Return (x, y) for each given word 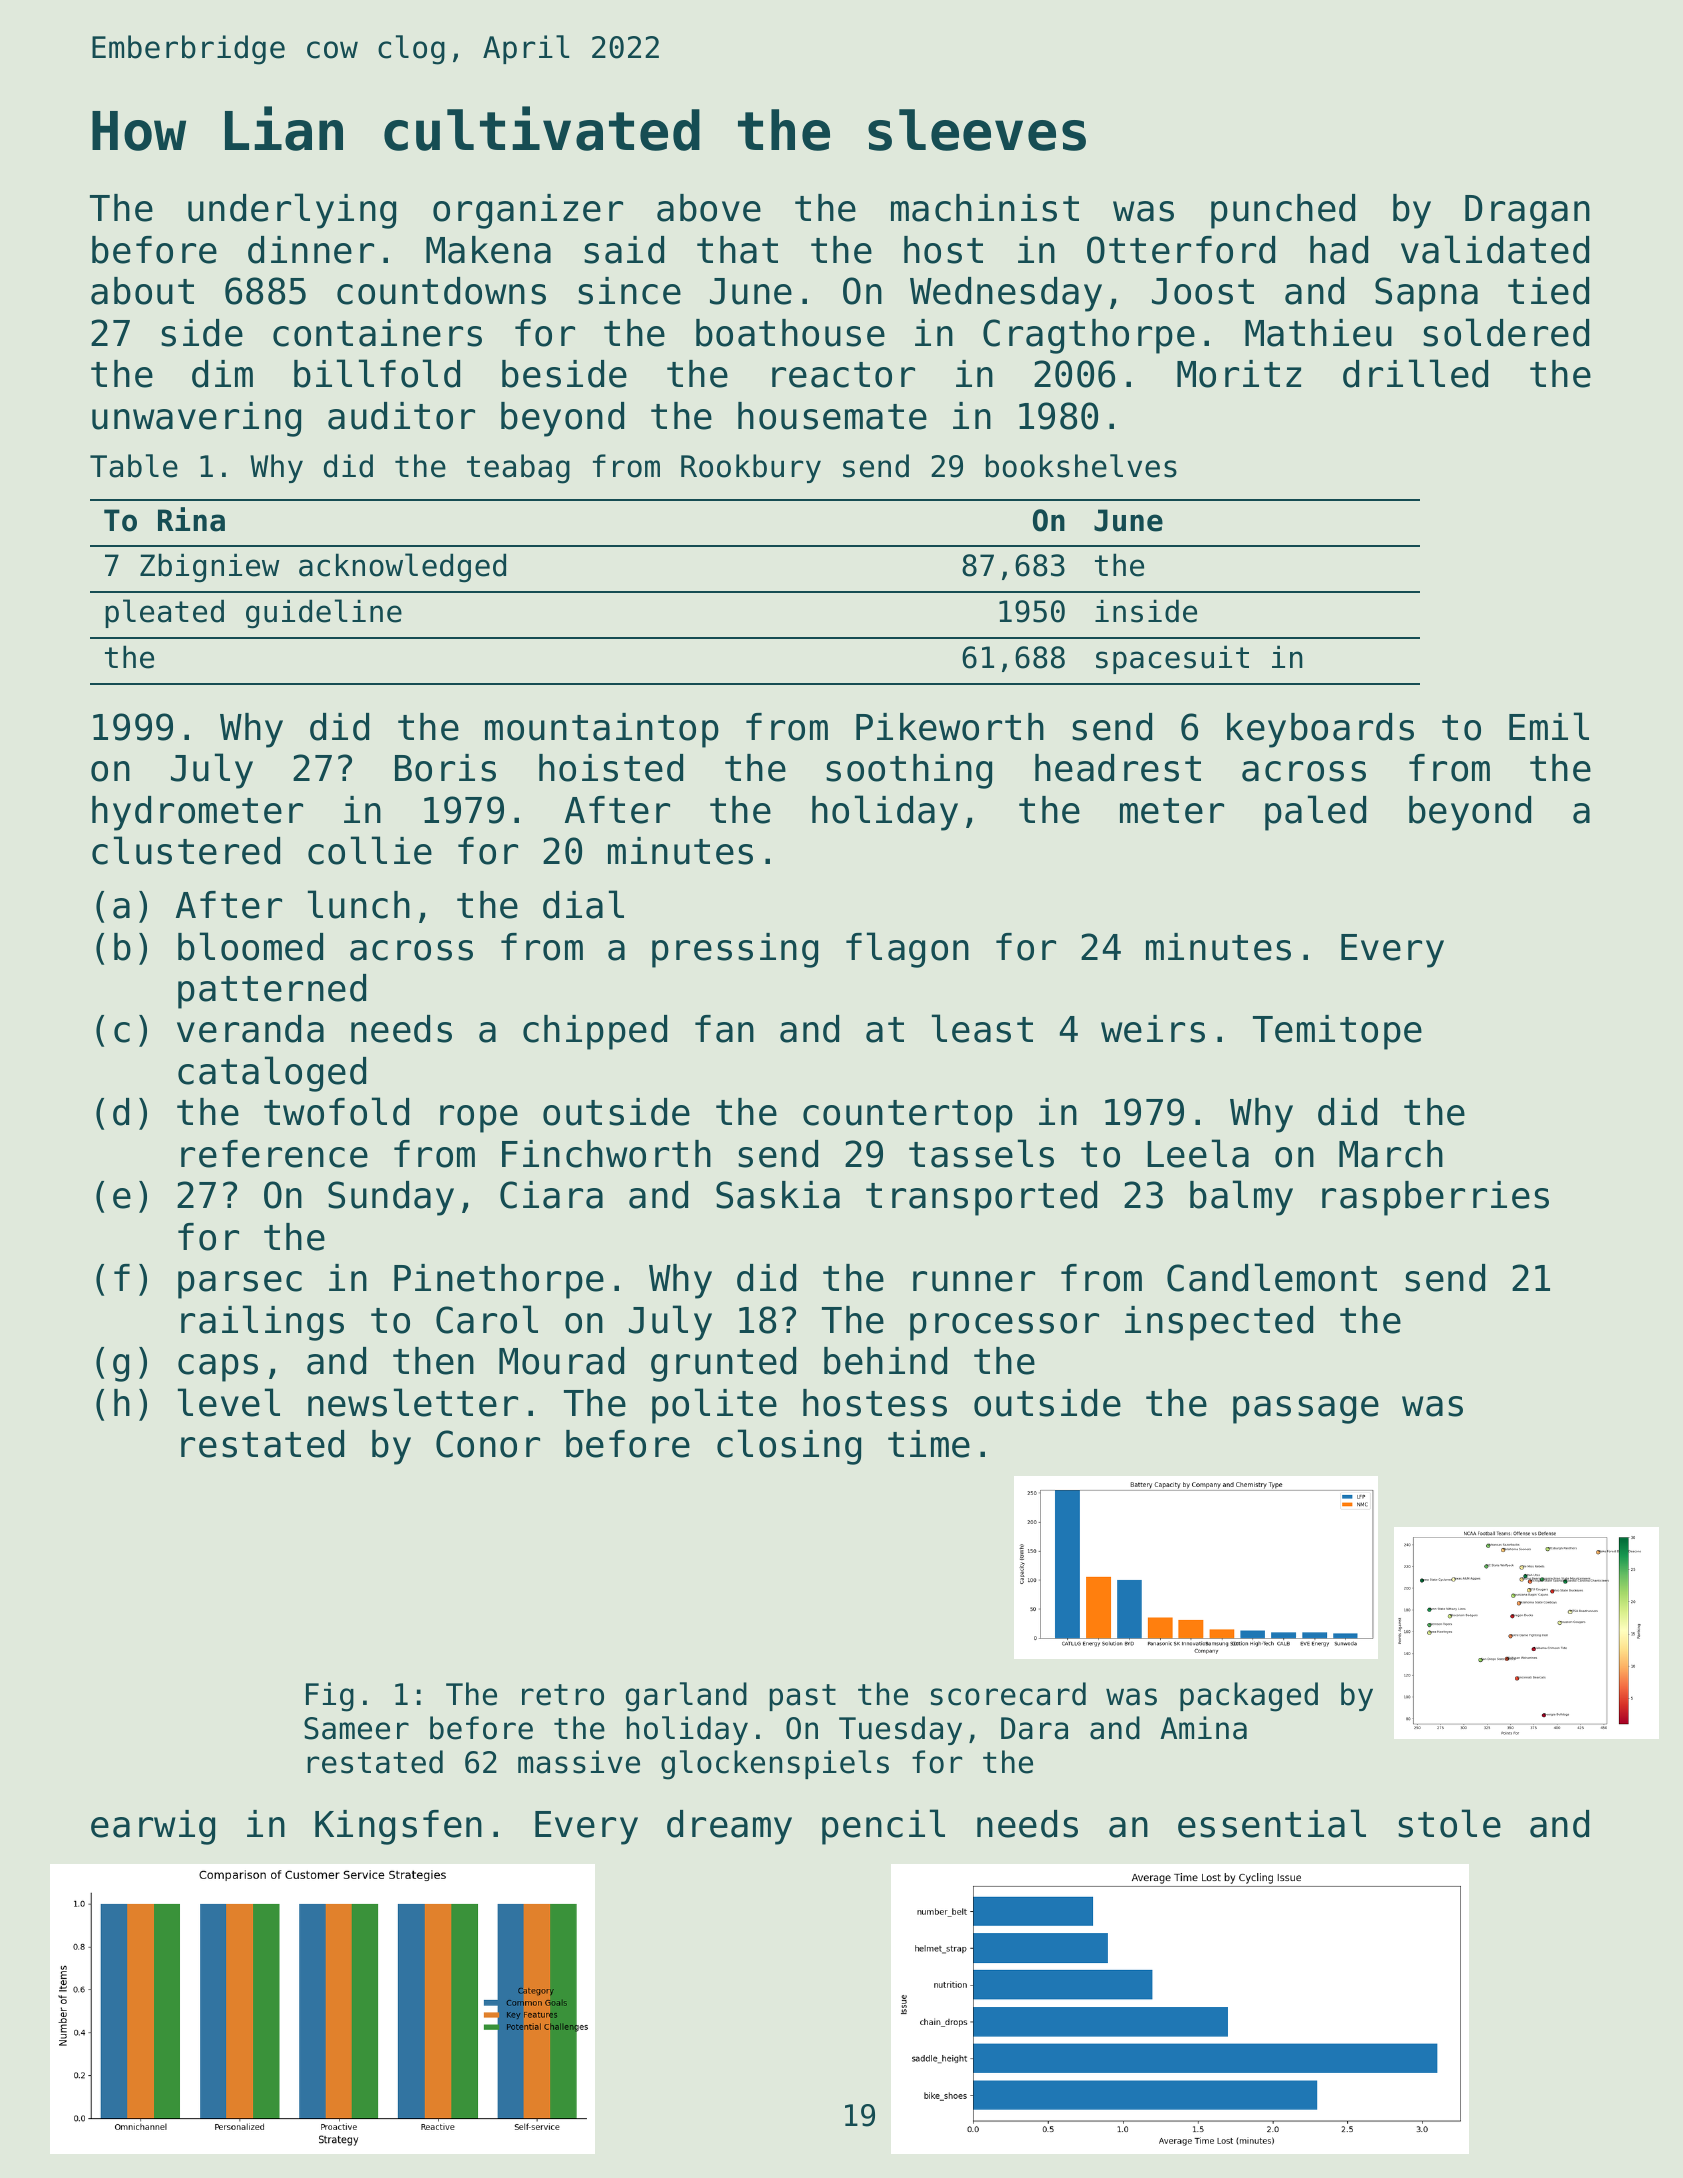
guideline (324, 614)
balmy (1241, 1198)
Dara (1034, 1728)
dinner (311, 250)
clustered (186, 850)
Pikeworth (950, 727)
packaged (1249, 1697)
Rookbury (751, 468)
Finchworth (606, 1154)
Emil (1549, 726)
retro (563, 1695)
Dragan (1527, 212)
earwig (153, 1827)
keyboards (1320, 730)
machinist (985, 208)
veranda (250, 1029)
